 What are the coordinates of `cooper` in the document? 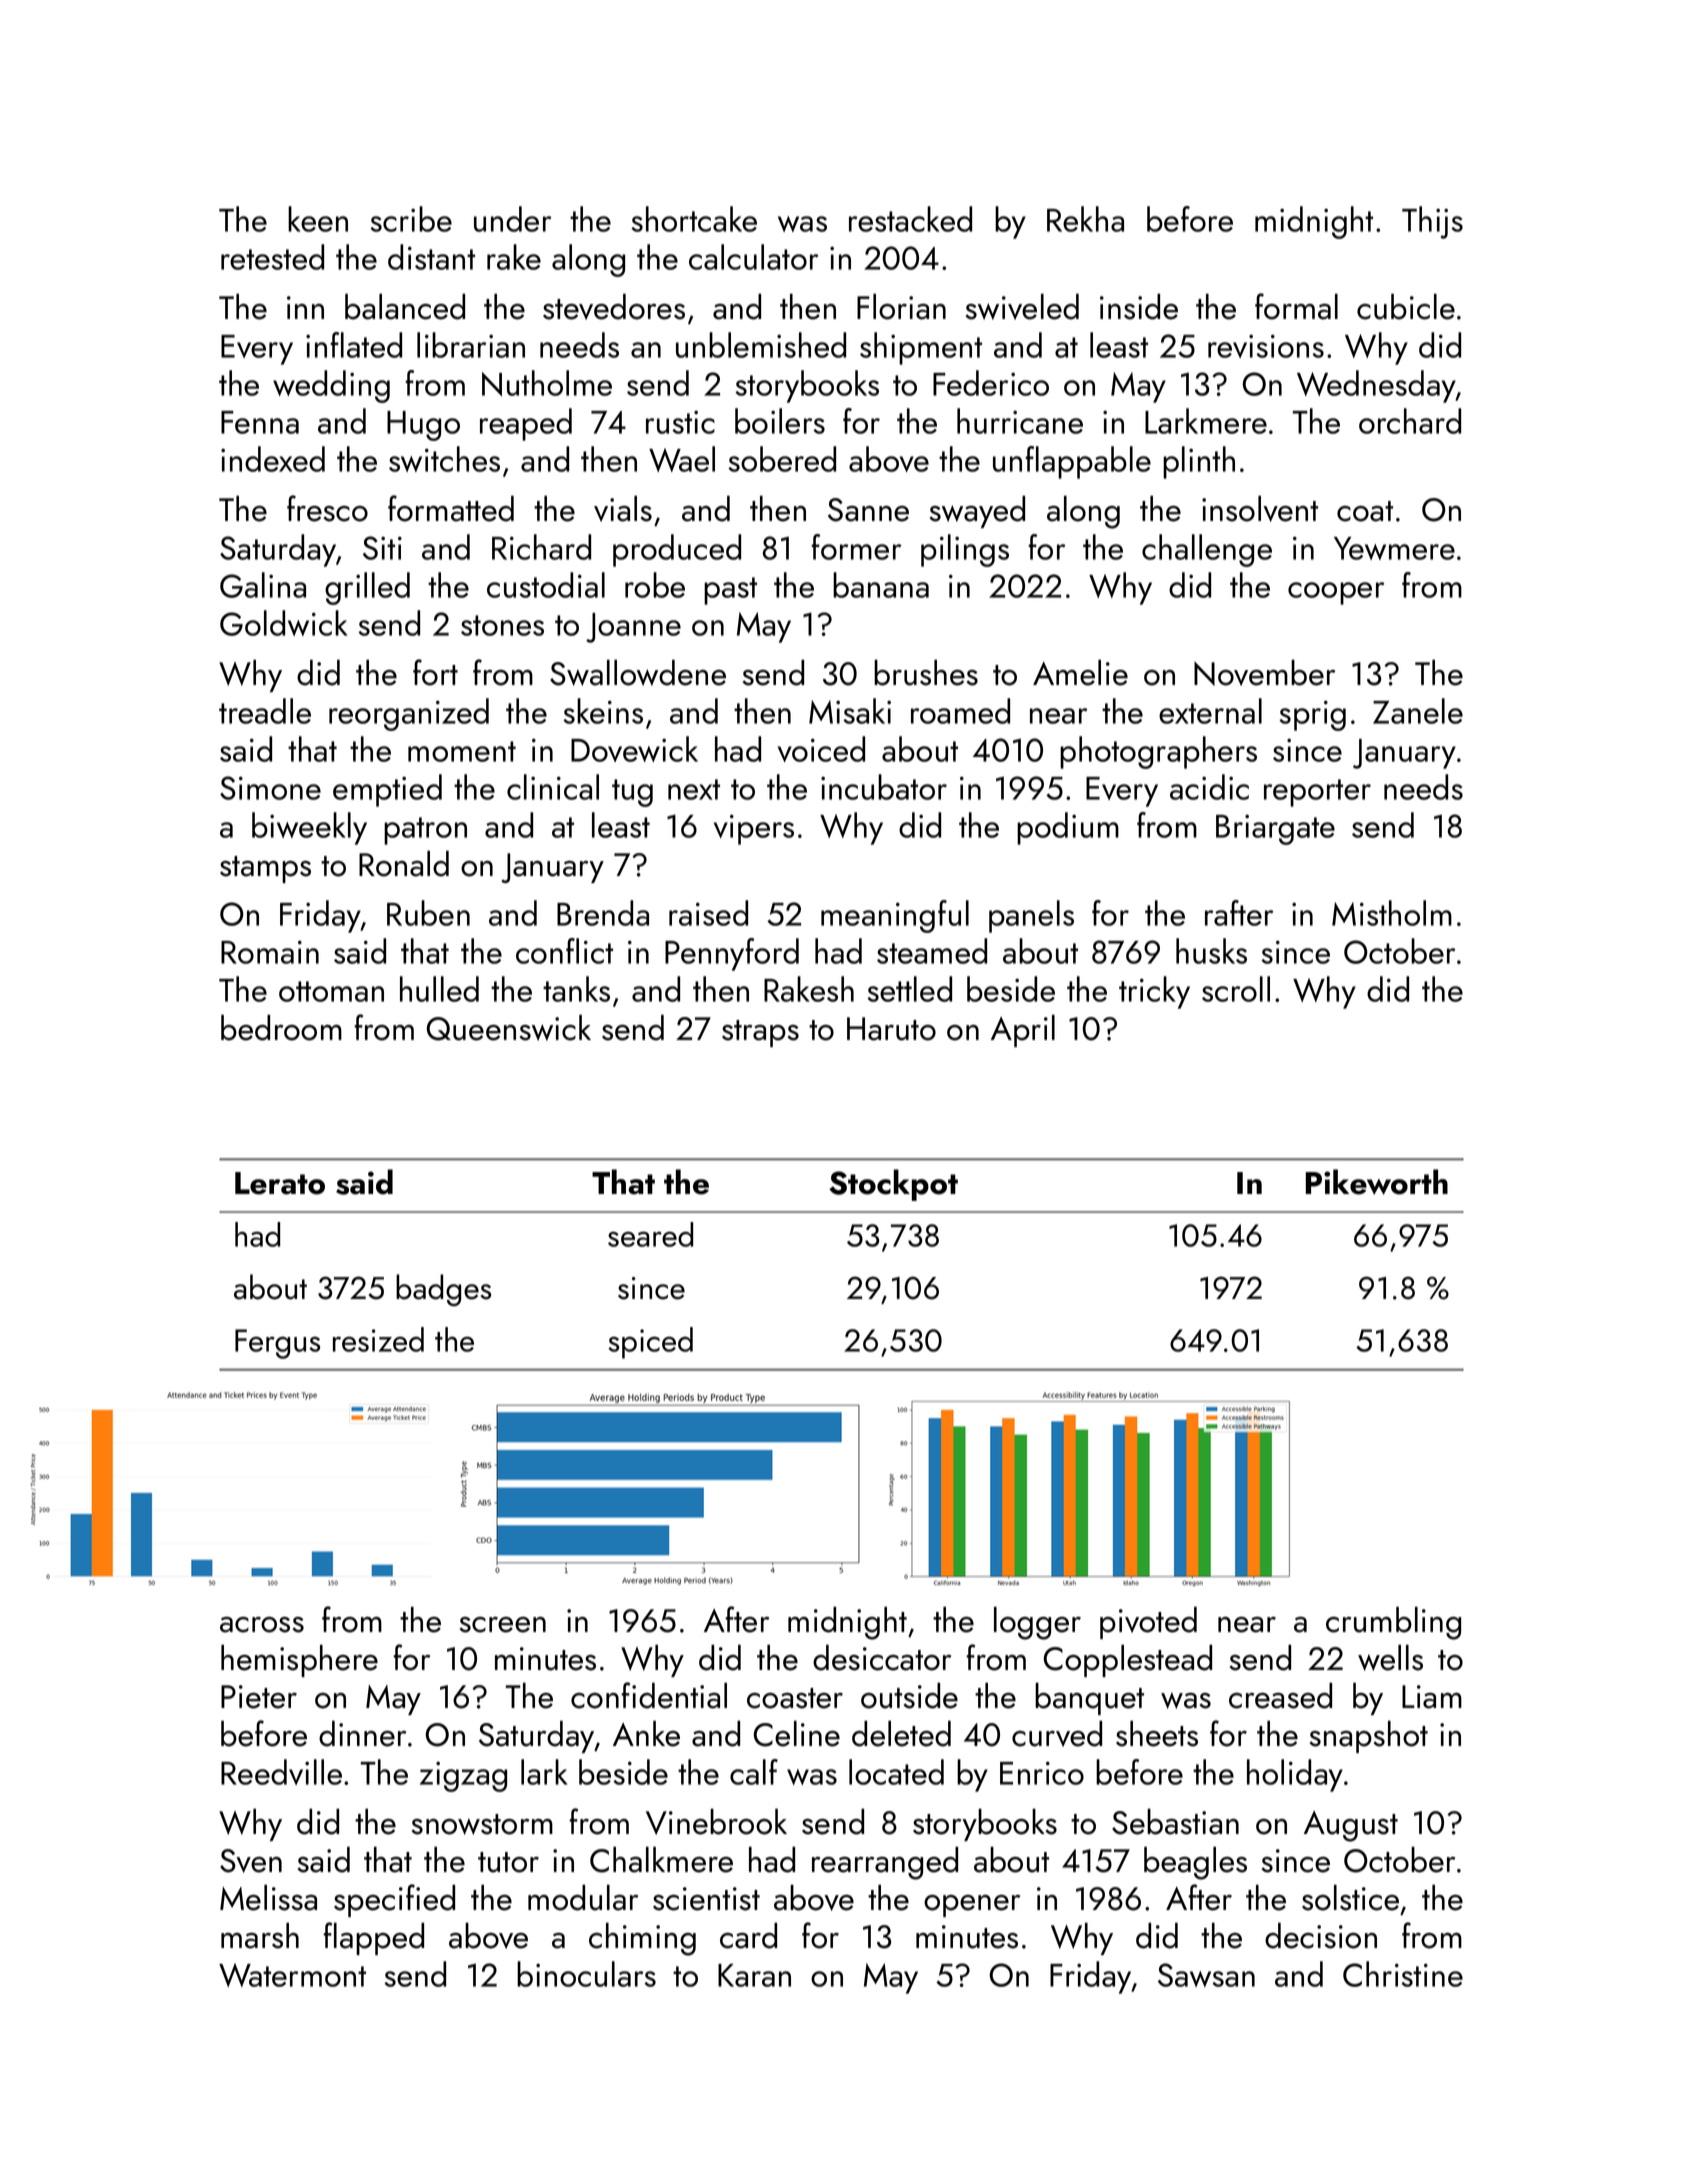 It's located at (1336, 593).
